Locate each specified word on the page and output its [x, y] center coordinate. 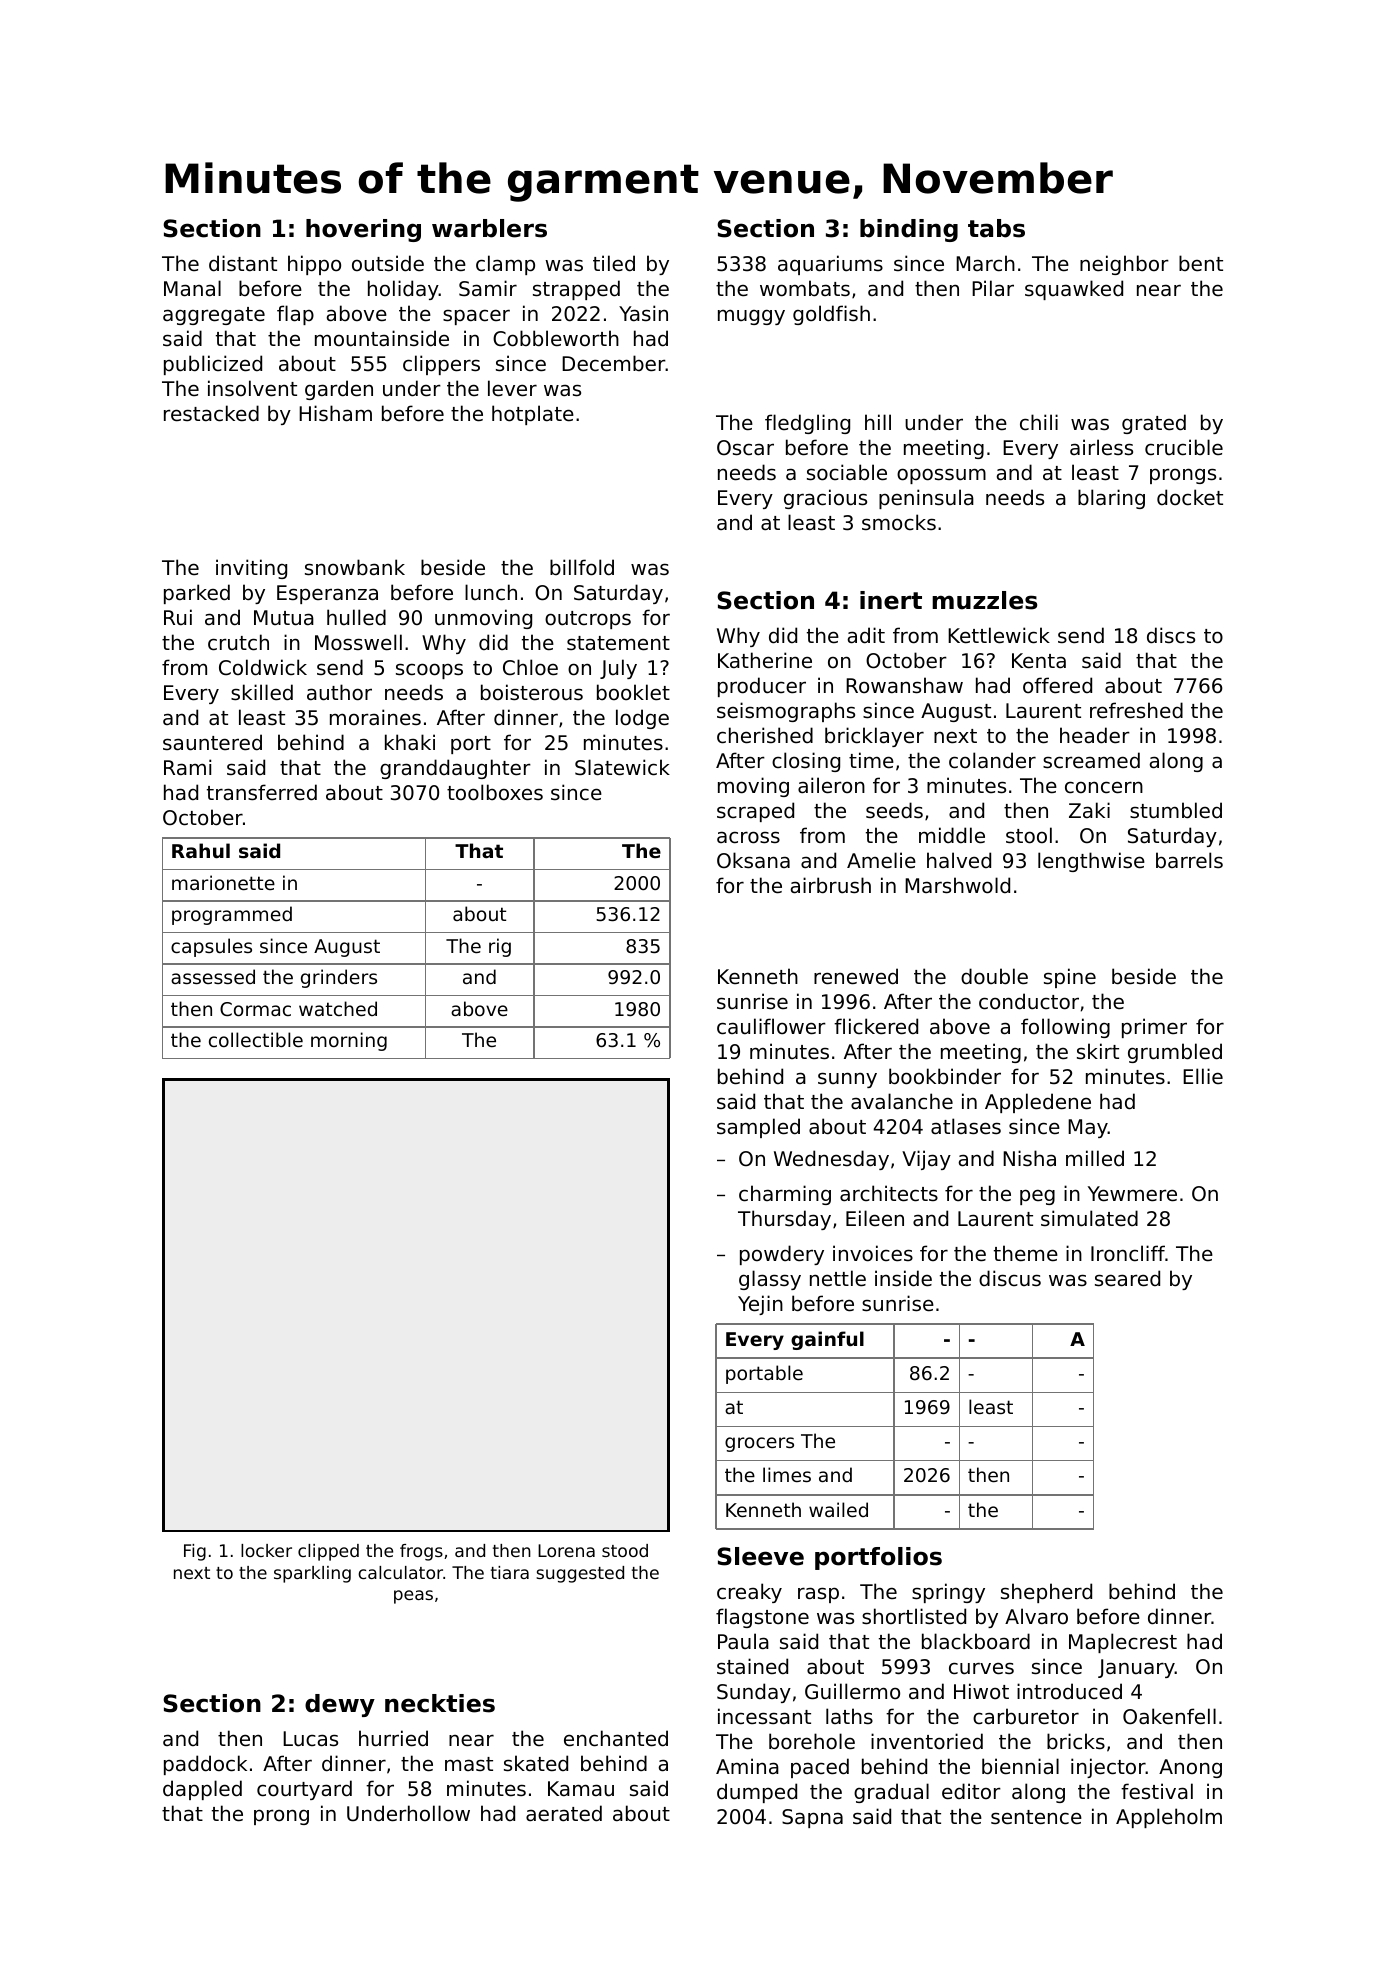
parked [197, 594]
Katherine [765, 660]
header [1095, 735]
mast [469, 1764]
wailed [838, 1509]
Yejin [760, 1305]
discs [1171, 635]
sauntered [212, 742]
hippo [314, 265]
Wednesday [831, 1160]
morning [349, 1041]
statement [618, 643]
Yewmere [1132, 1194]
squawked [1074, 290]
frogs [421, 1552]
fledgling [807, 424]
